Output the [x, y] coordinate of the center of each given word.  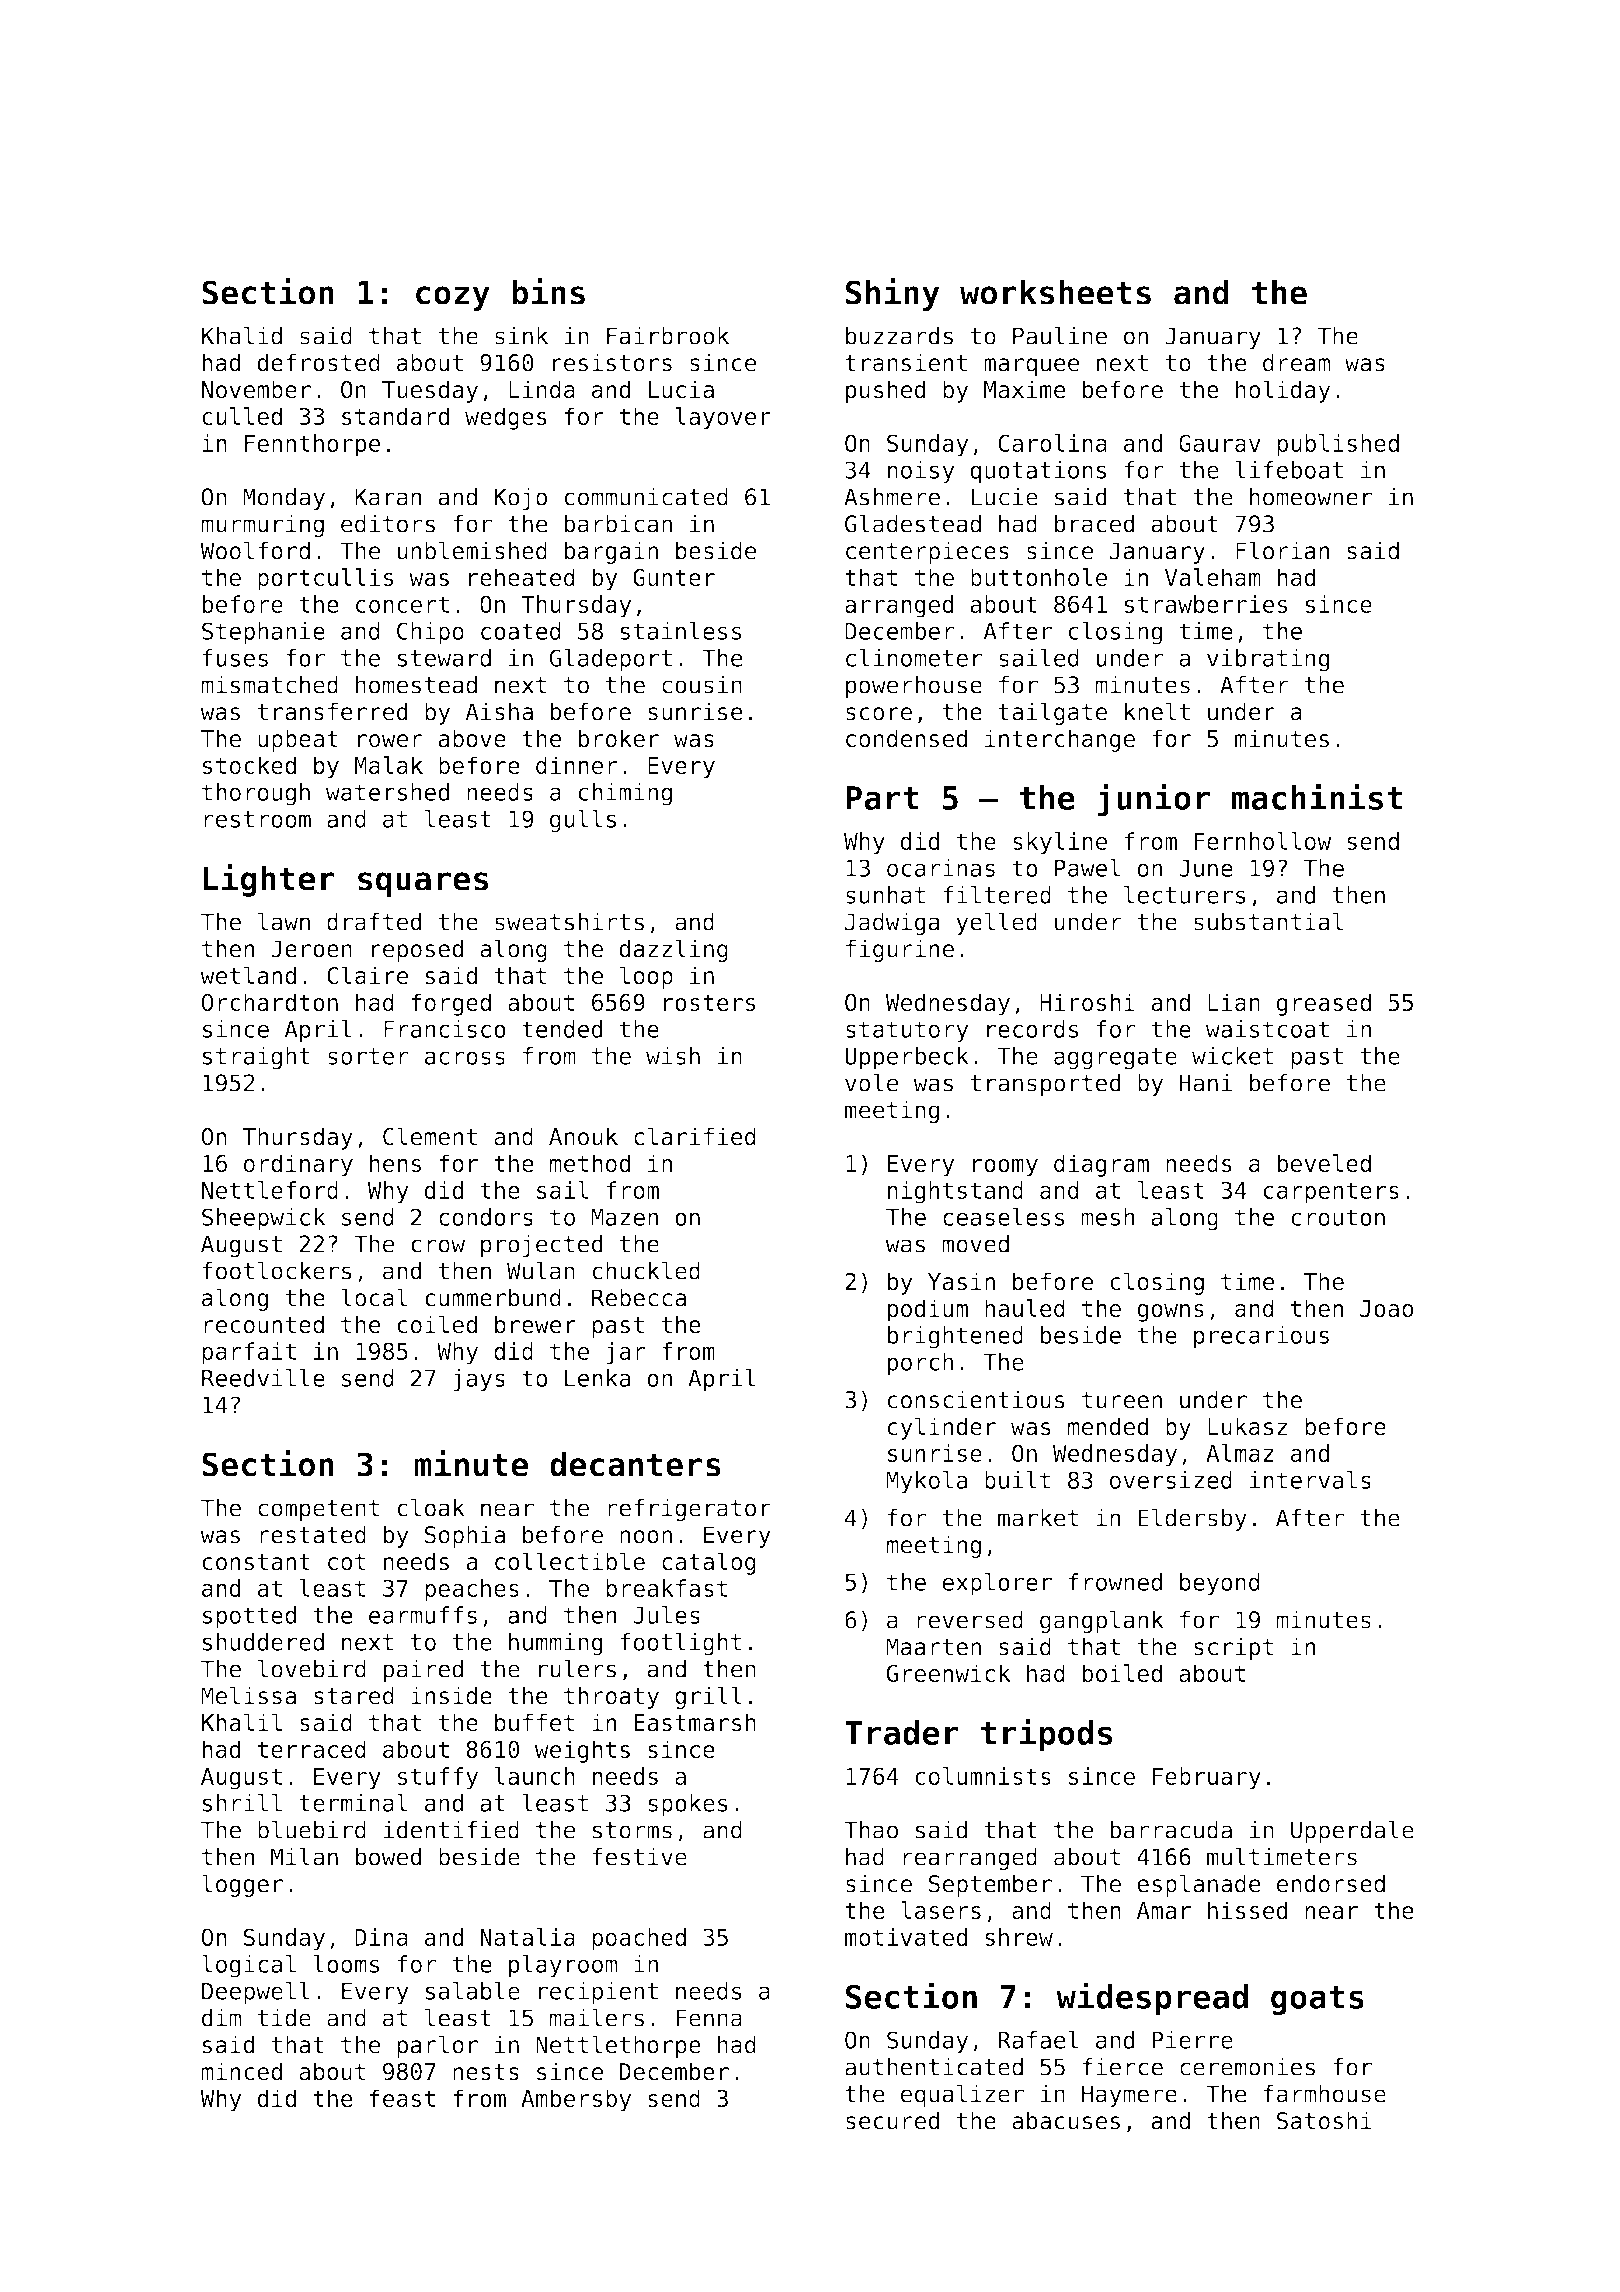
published [1338, 445]
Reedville [263, 1378]
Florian [1283, 550]
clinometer [914, 658]
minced [241, 2071]
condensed [906, 738]
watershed [387, 792]
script [1234, 1648]
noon [646, 1537]
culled [242, 416]
